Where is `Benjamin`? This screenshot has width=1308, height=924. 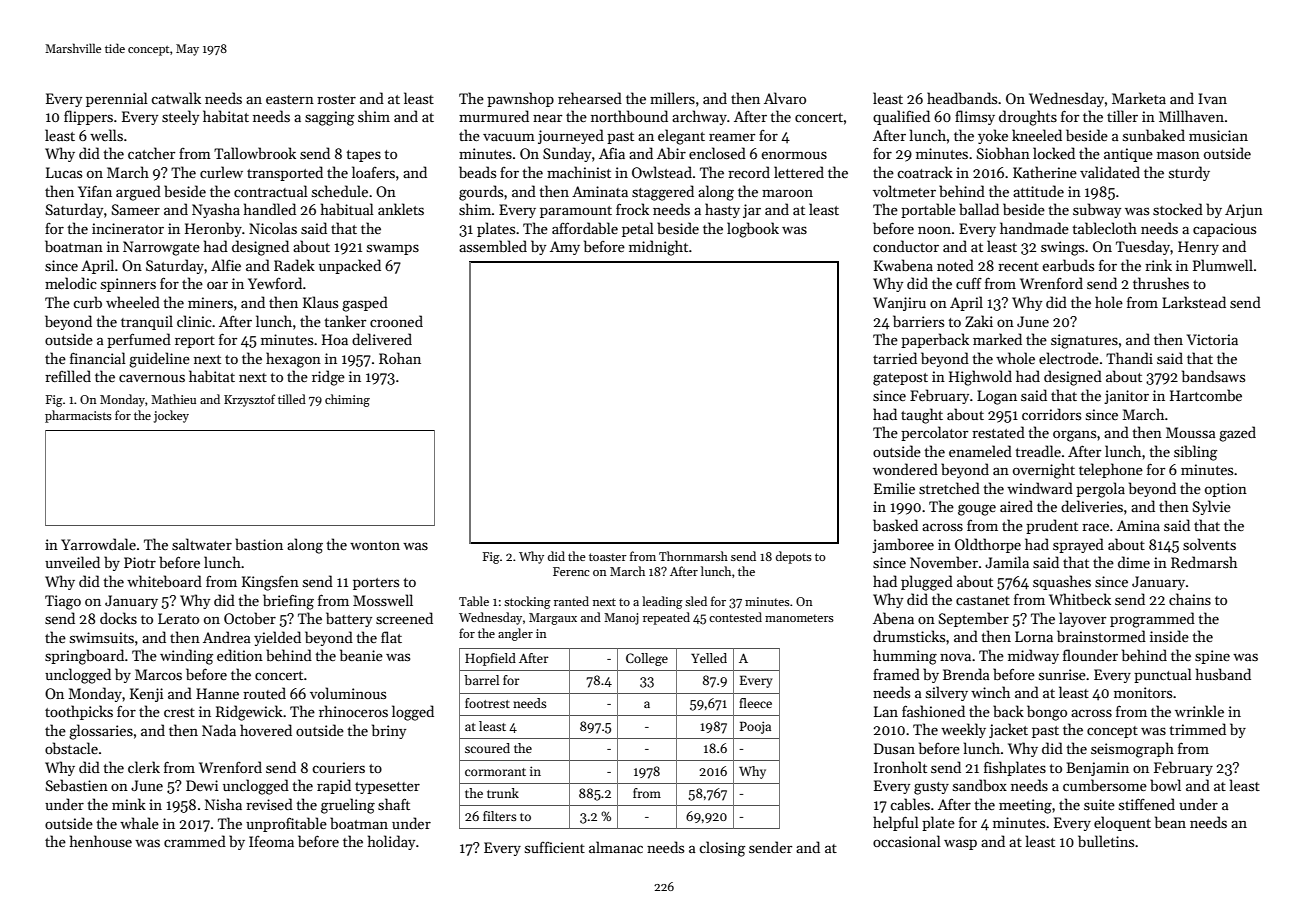 Benjamin is located at coordinates (1097, 769).
